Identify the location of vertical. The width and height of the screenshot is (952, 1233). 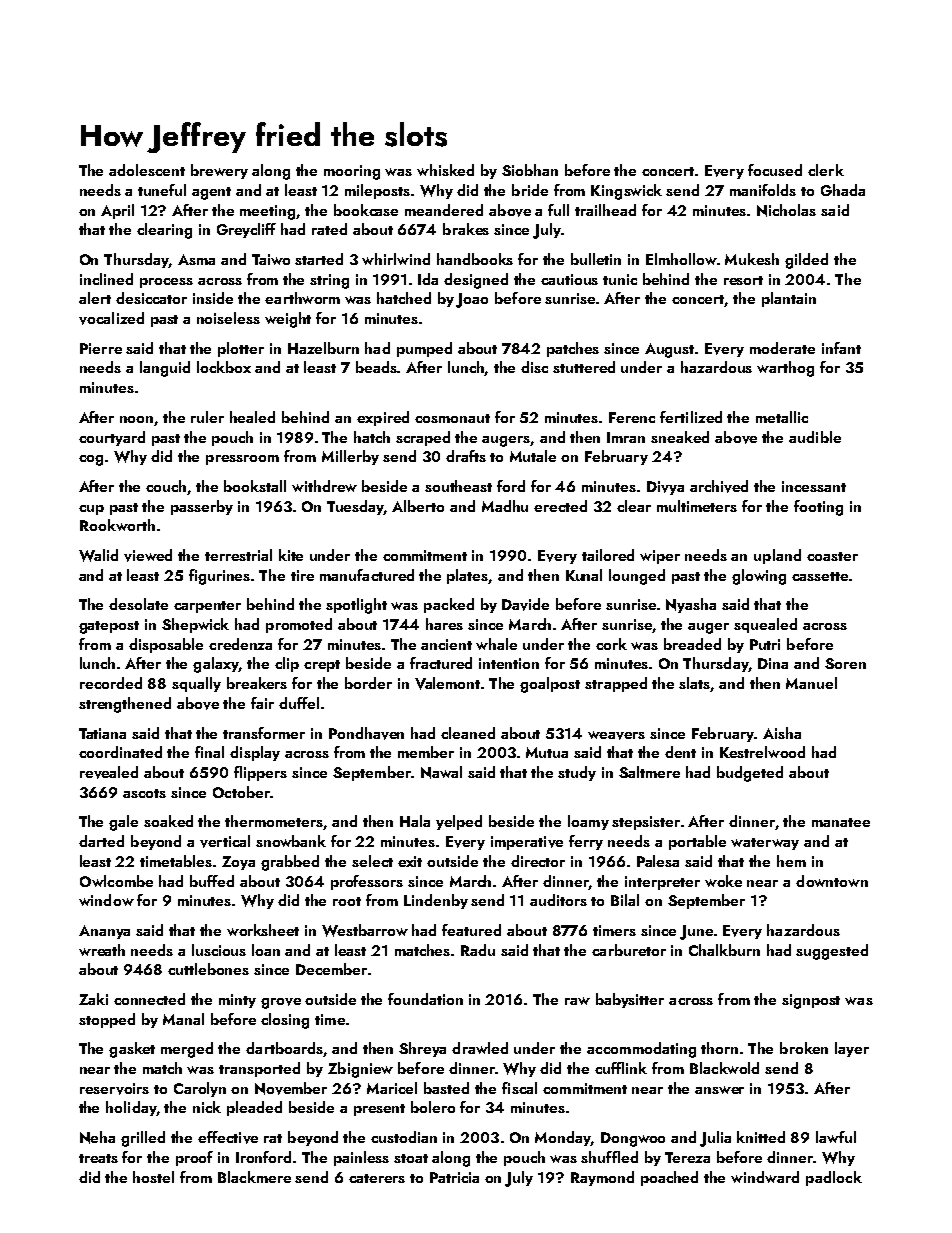
(225, 841).
